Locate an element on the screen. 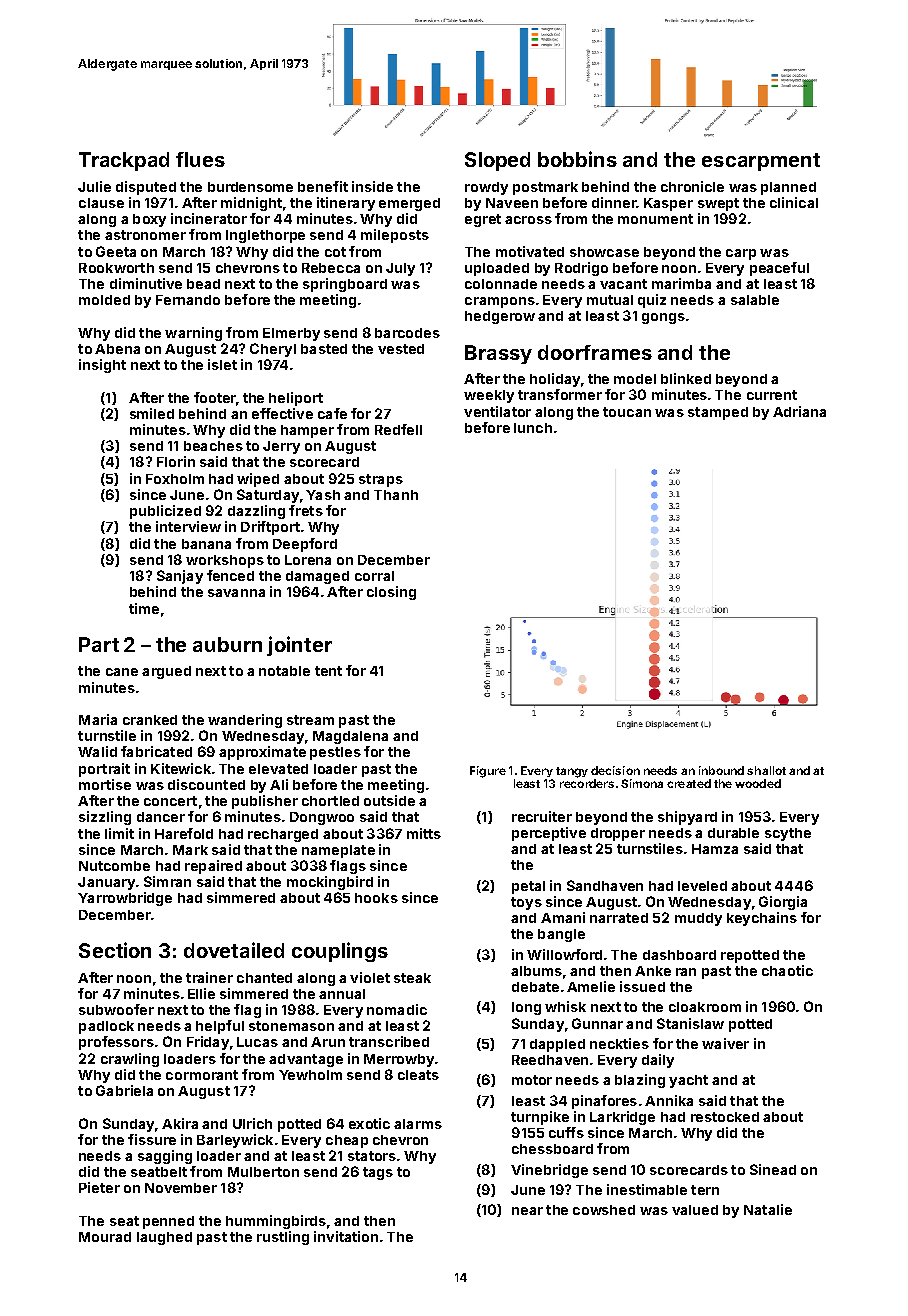  Sanjay is located at coordinates (180, 577).
